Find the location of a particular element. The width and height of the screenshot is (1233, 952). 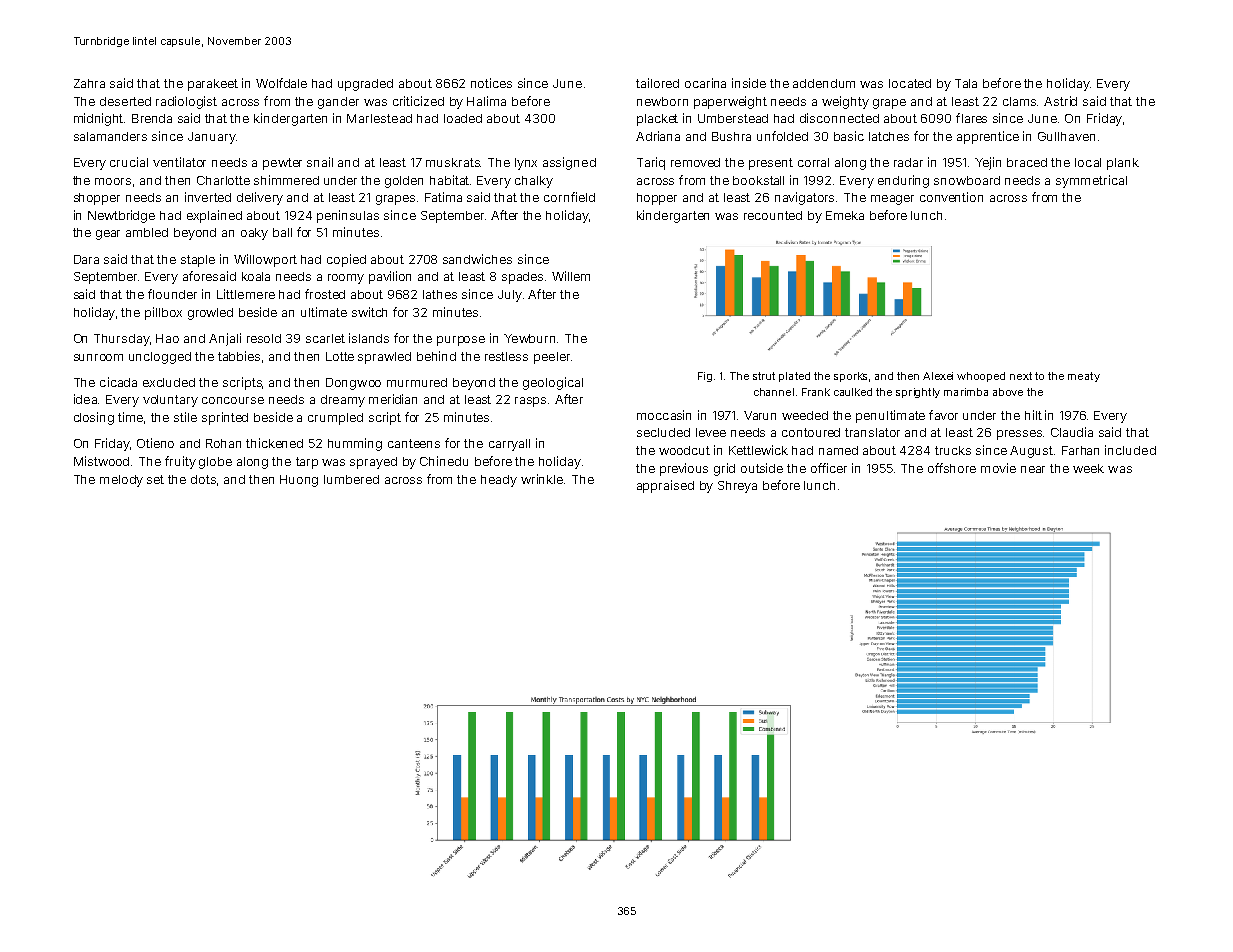

recounted is located at coordinates (773, 215).
